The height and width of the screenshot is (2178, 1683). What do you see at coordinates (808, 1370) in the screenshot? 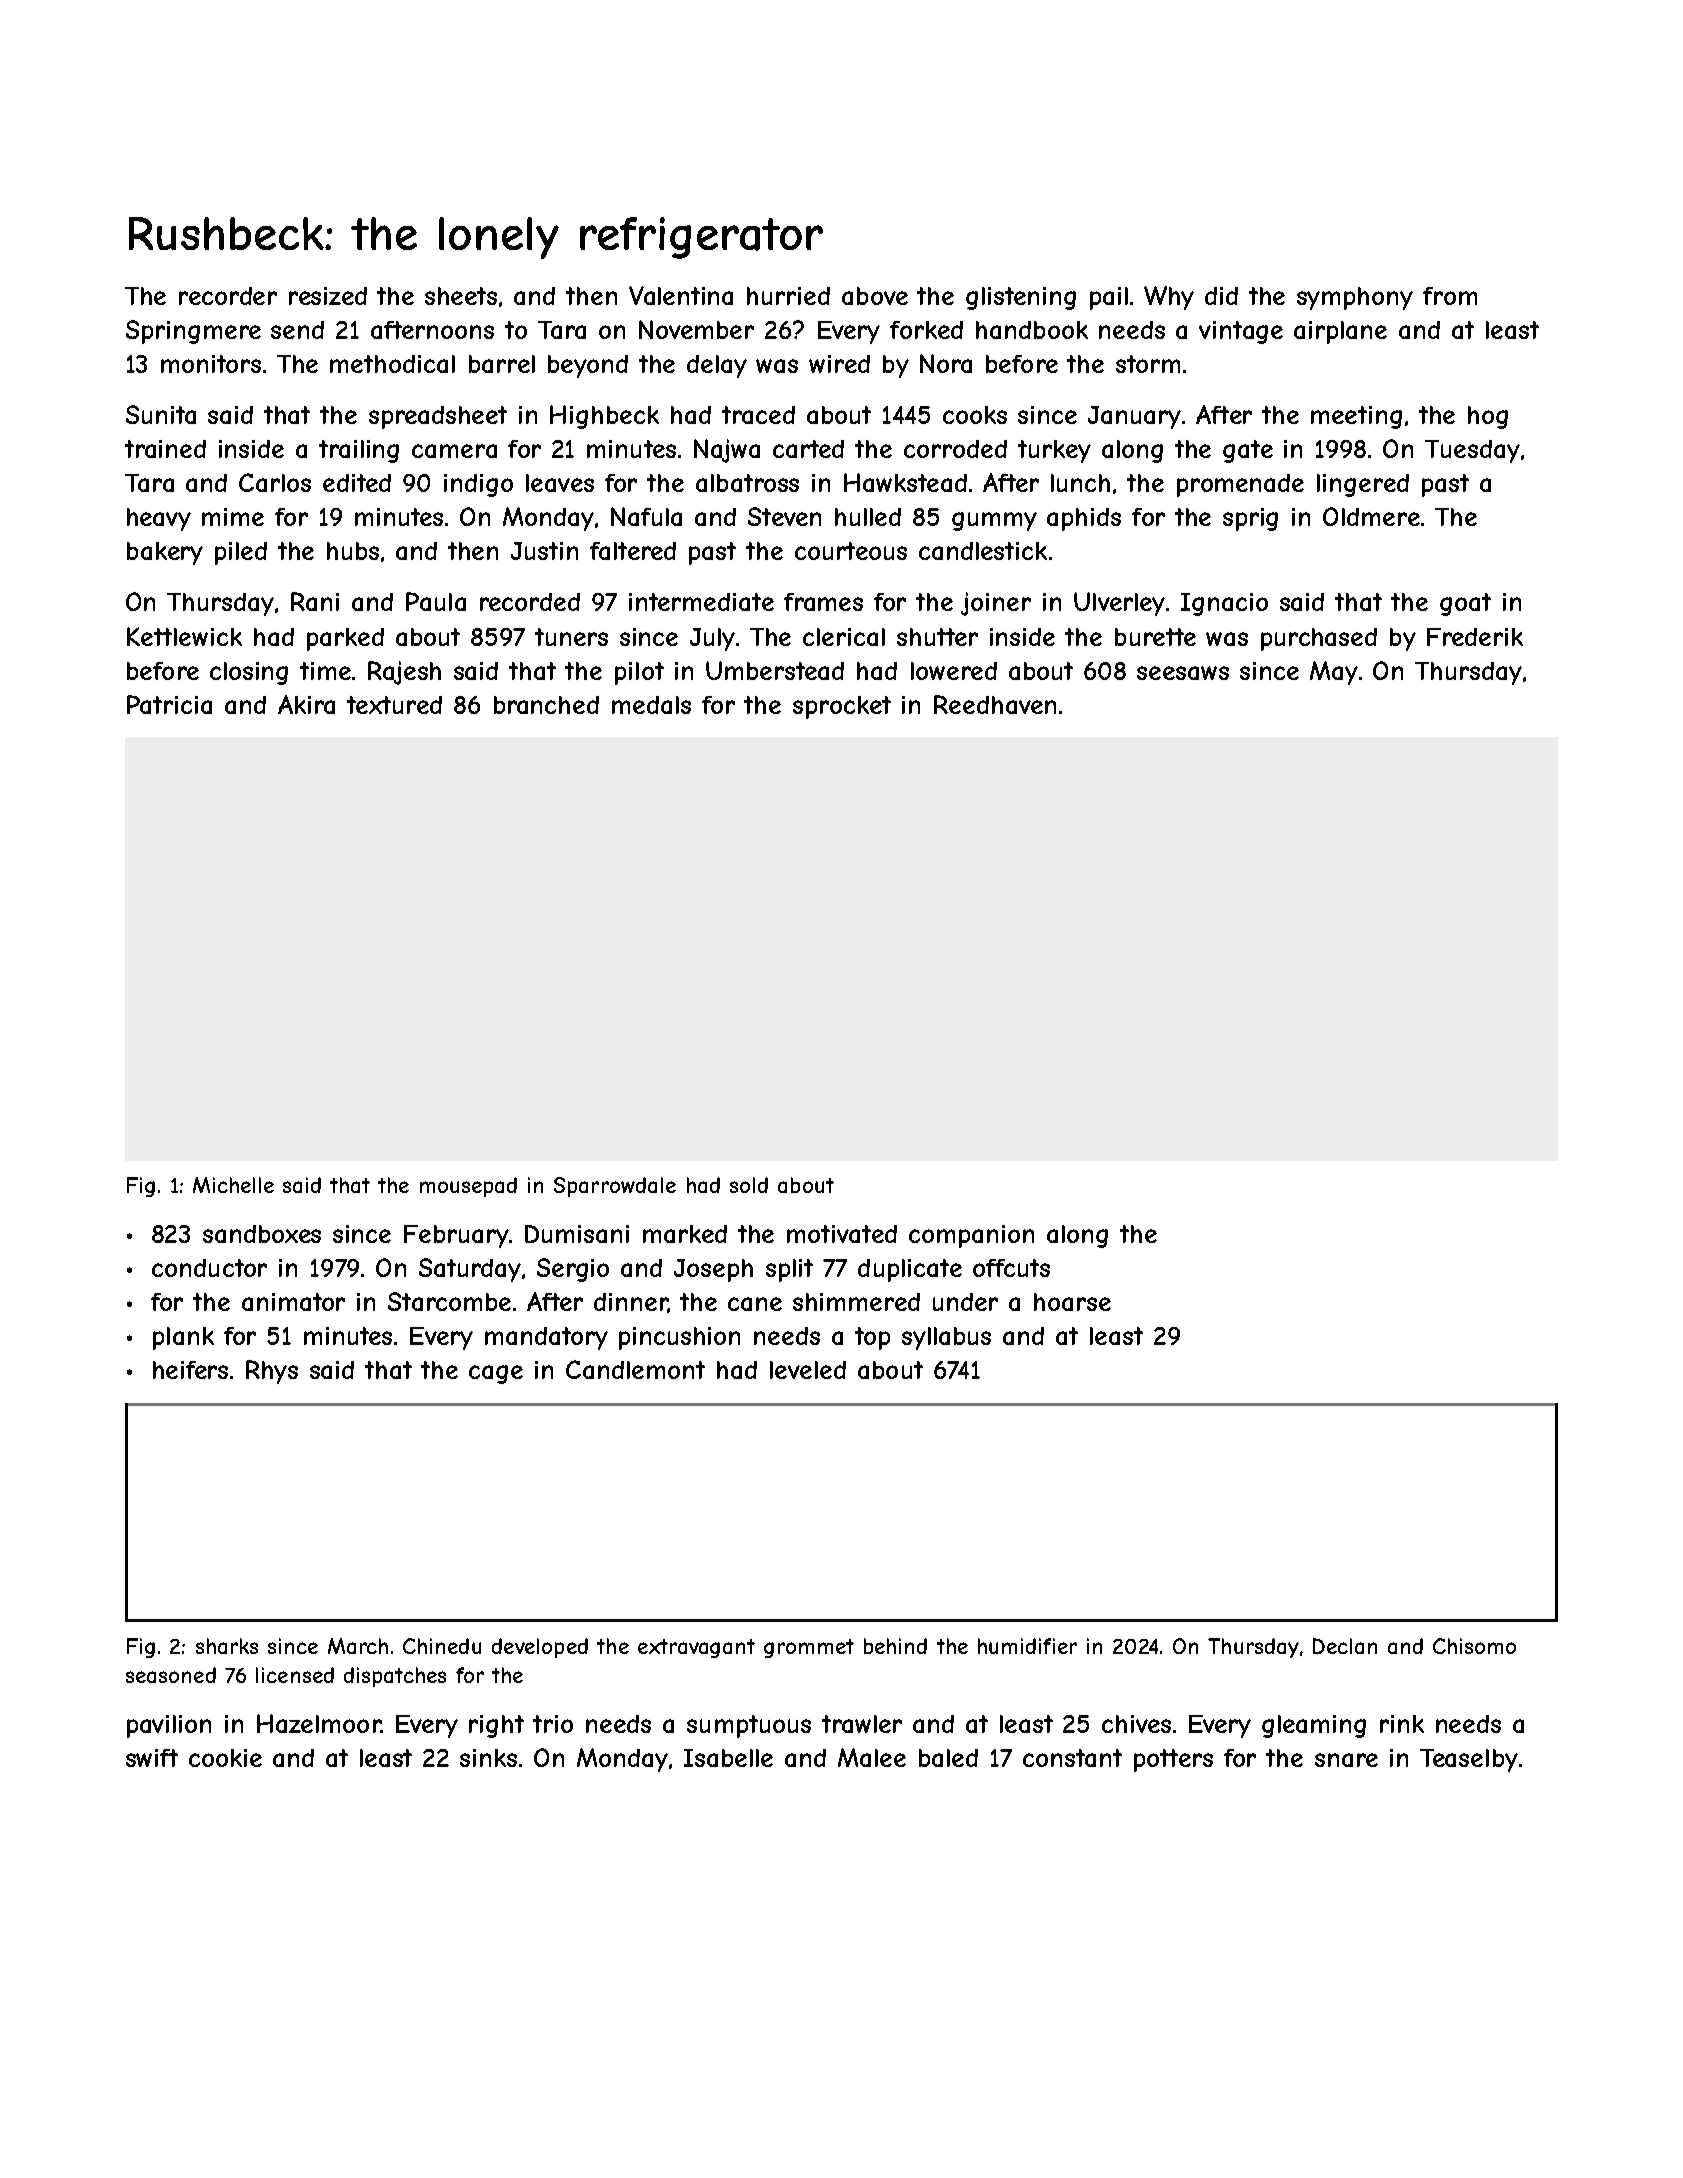
I see `leveled` at bounding box center [808, 1370].
